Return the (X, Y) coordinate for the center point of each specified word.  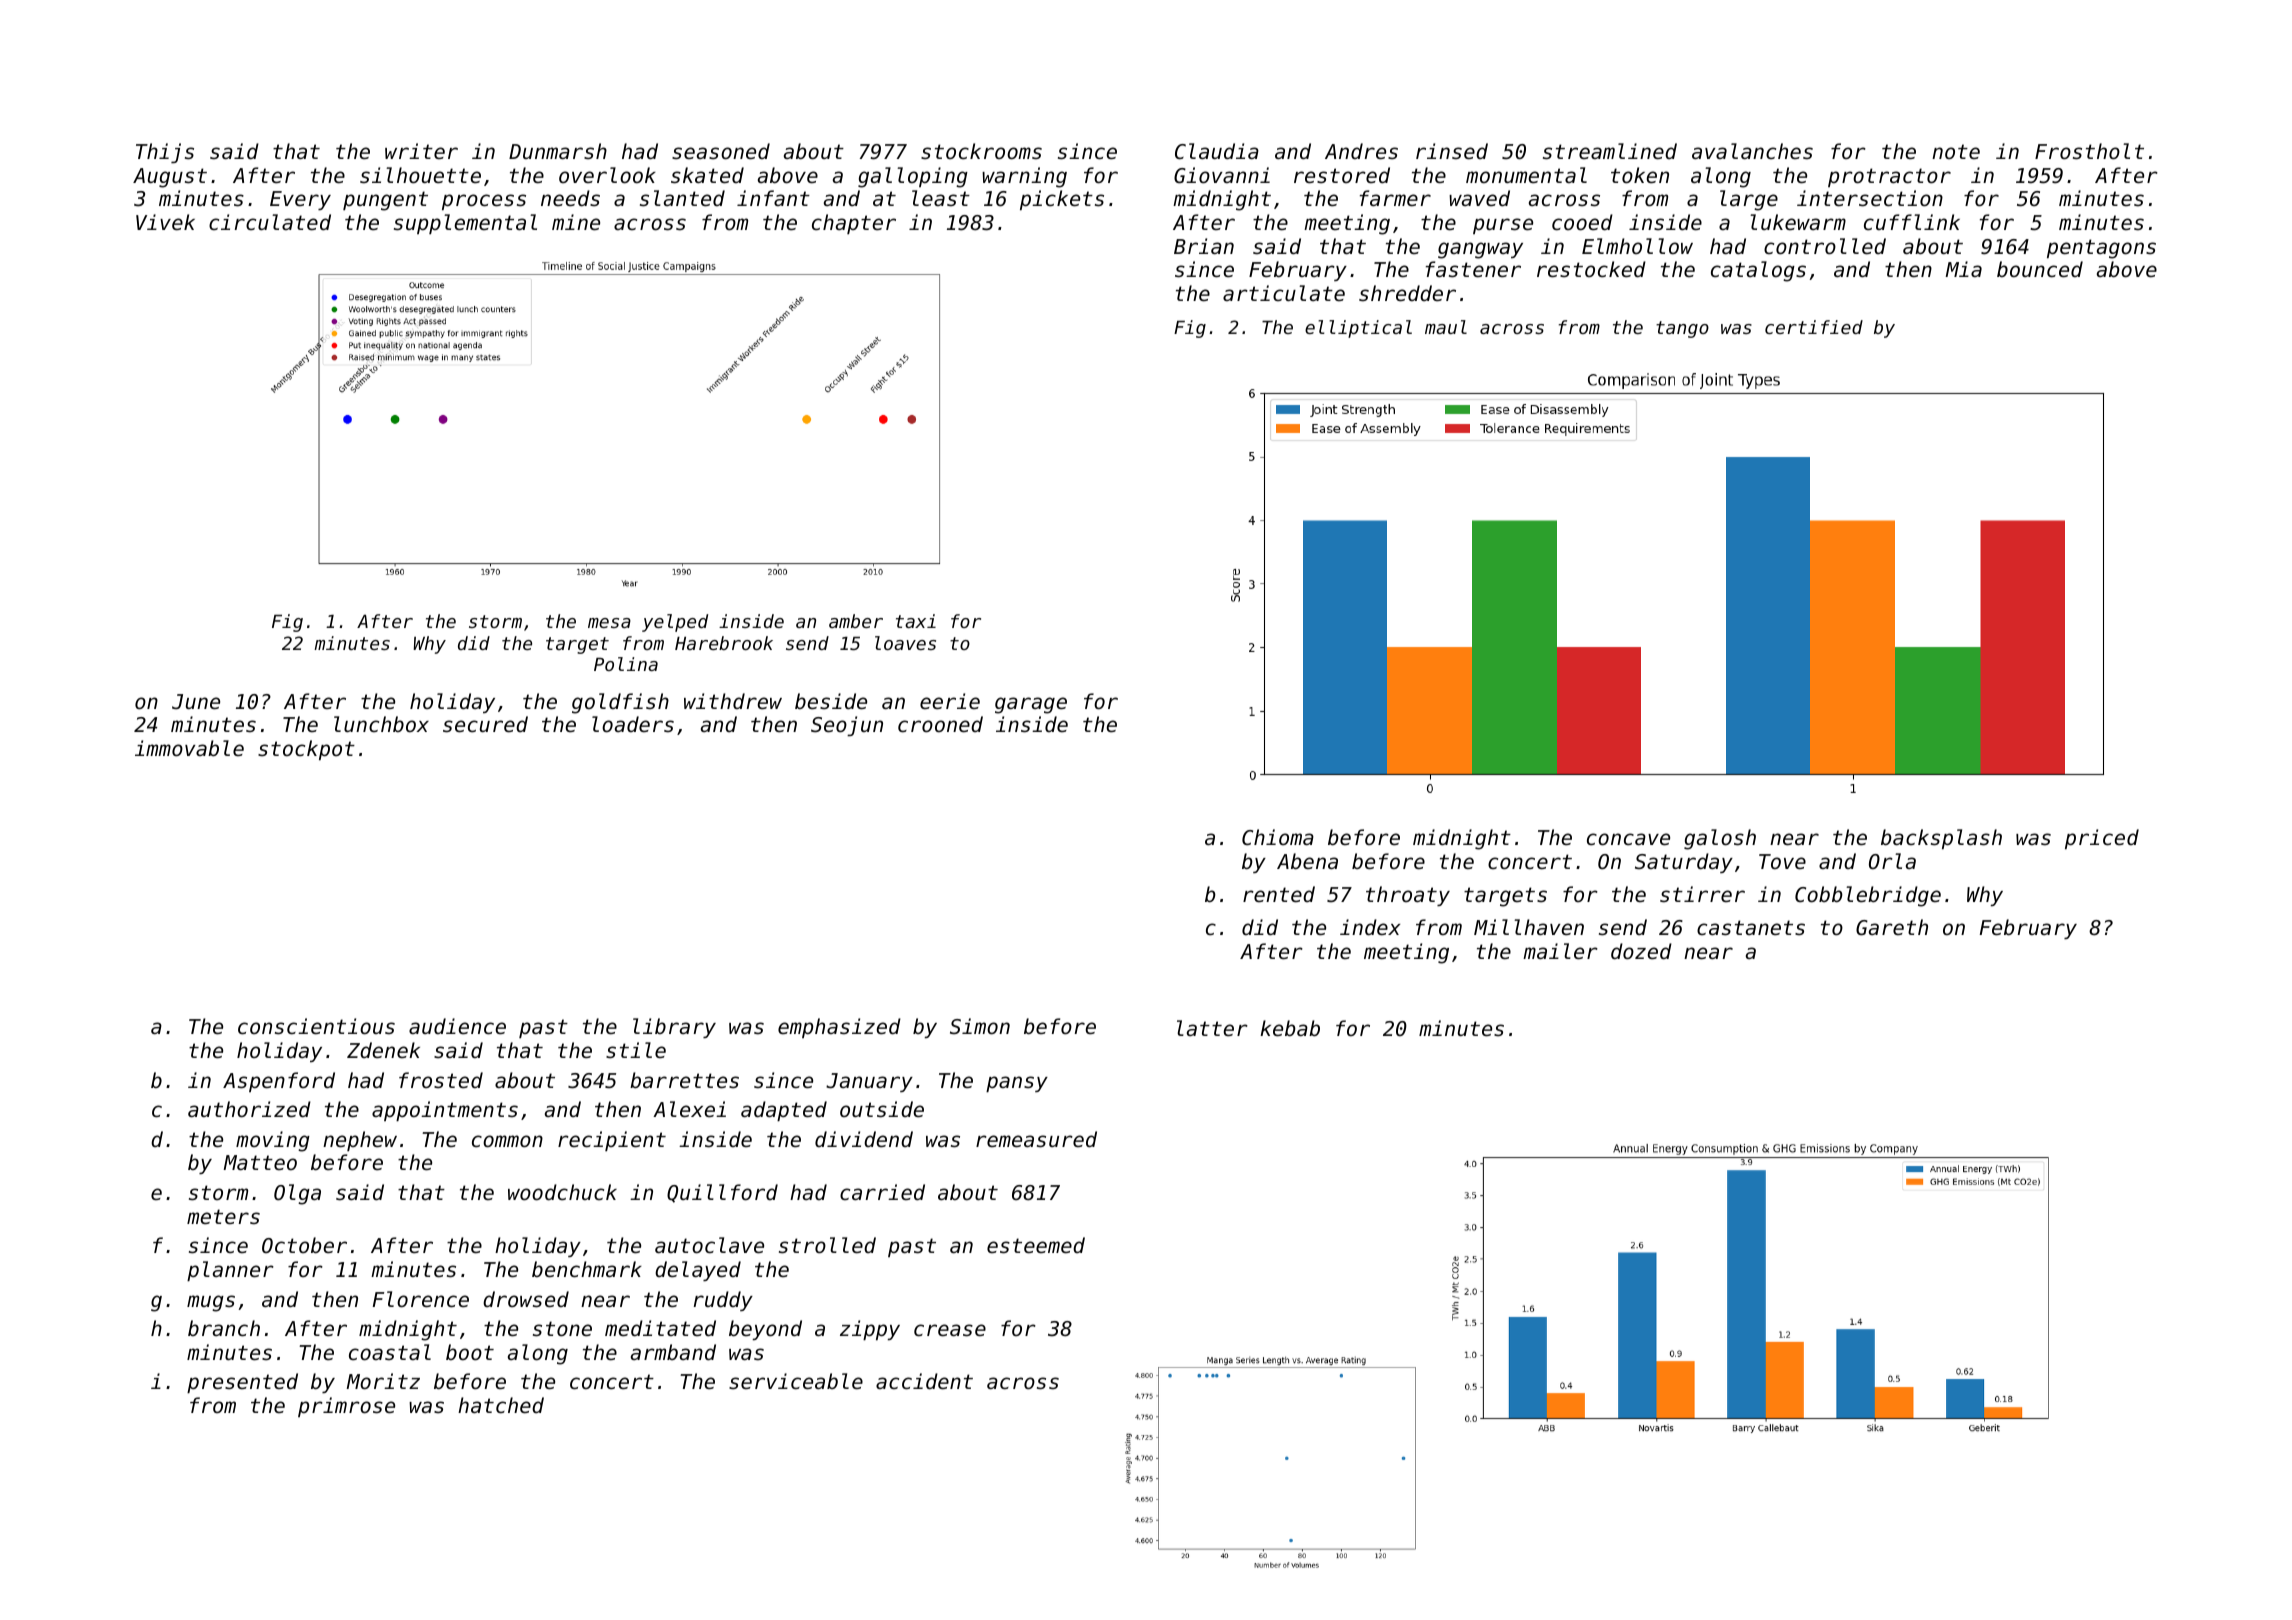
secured (485, 724)
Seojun (847, 726)
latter (1212, 1028)
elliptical (1358, 329)
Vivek (165, 222)
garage (1031, 705)
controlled (1825, 246)
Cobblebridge (1868, 896)
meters (223, 1217)
